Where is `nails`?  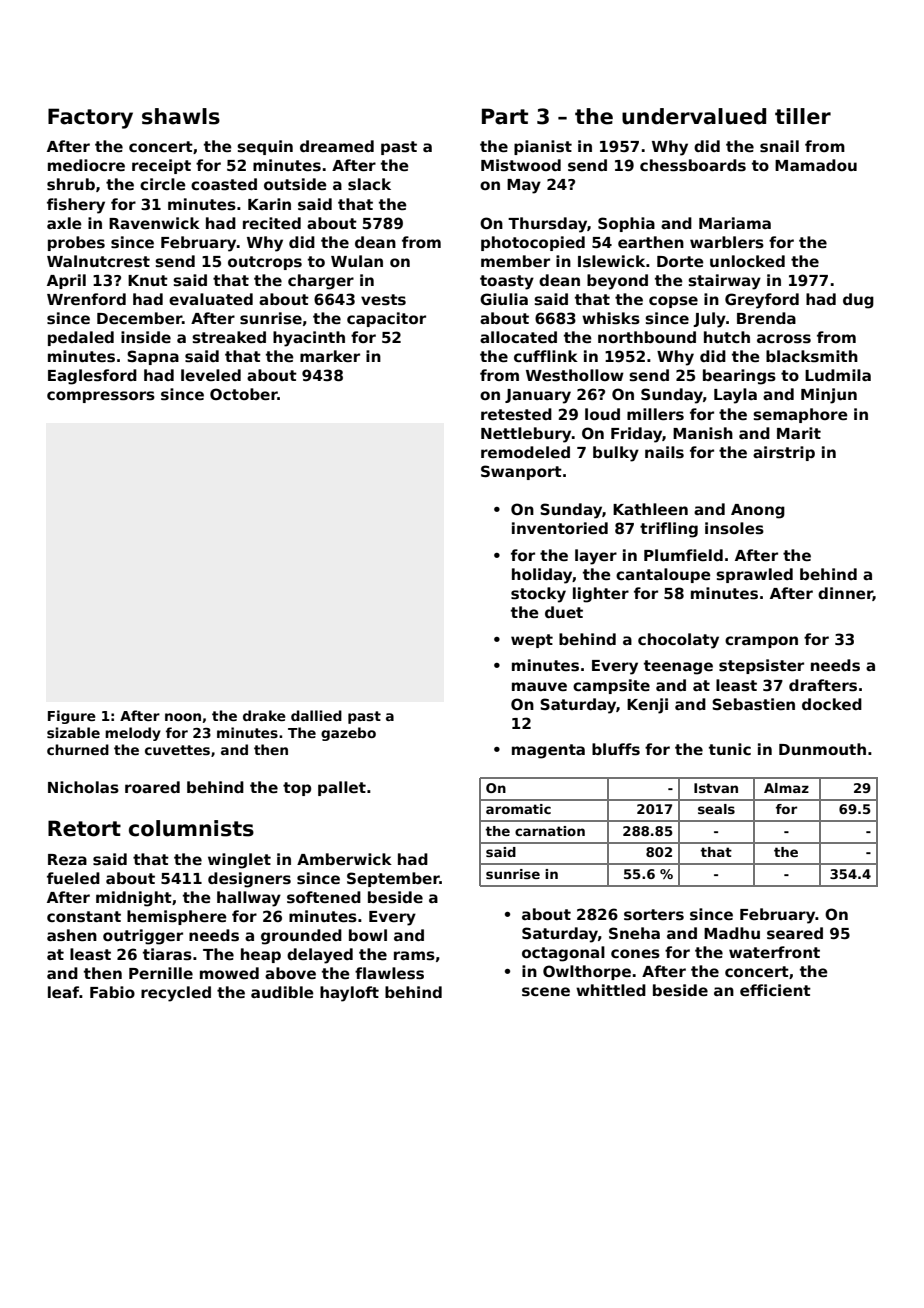
nails is located at coordinates (664, 452).
